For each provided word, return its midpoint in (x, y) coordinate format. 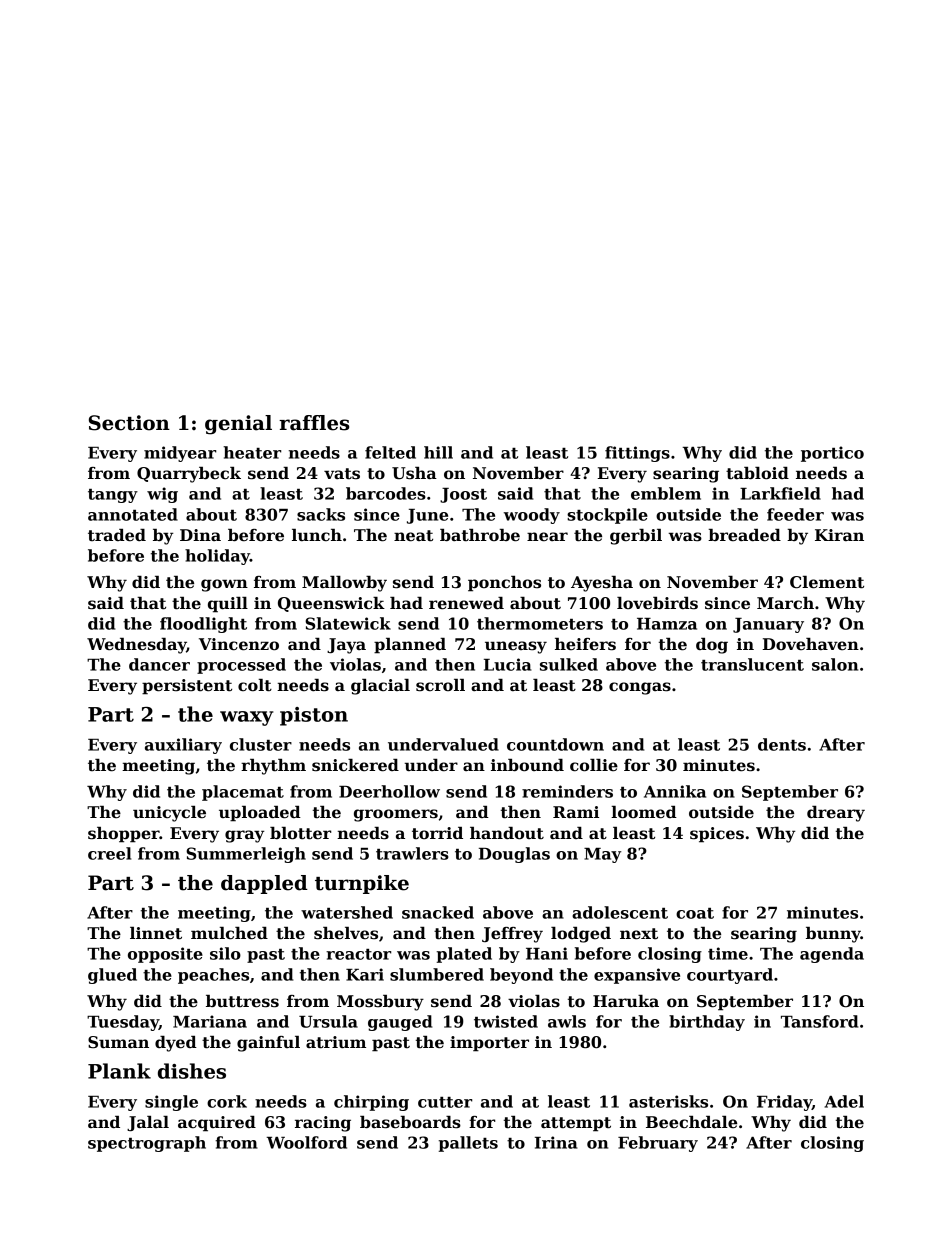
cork (227, 1101)
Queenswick (331, 604)
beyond (521, 976)
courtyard (730, 976)
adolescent (620, 912)
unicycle (169, 814)
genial (238, 425)
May (602, 855)
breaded (744, 535)
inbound (527, 765)
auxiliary (183, 746)
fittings (637, 454)
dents (782, 744)
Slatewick (348, 623)
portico (832, 454)
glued (112, 976)
